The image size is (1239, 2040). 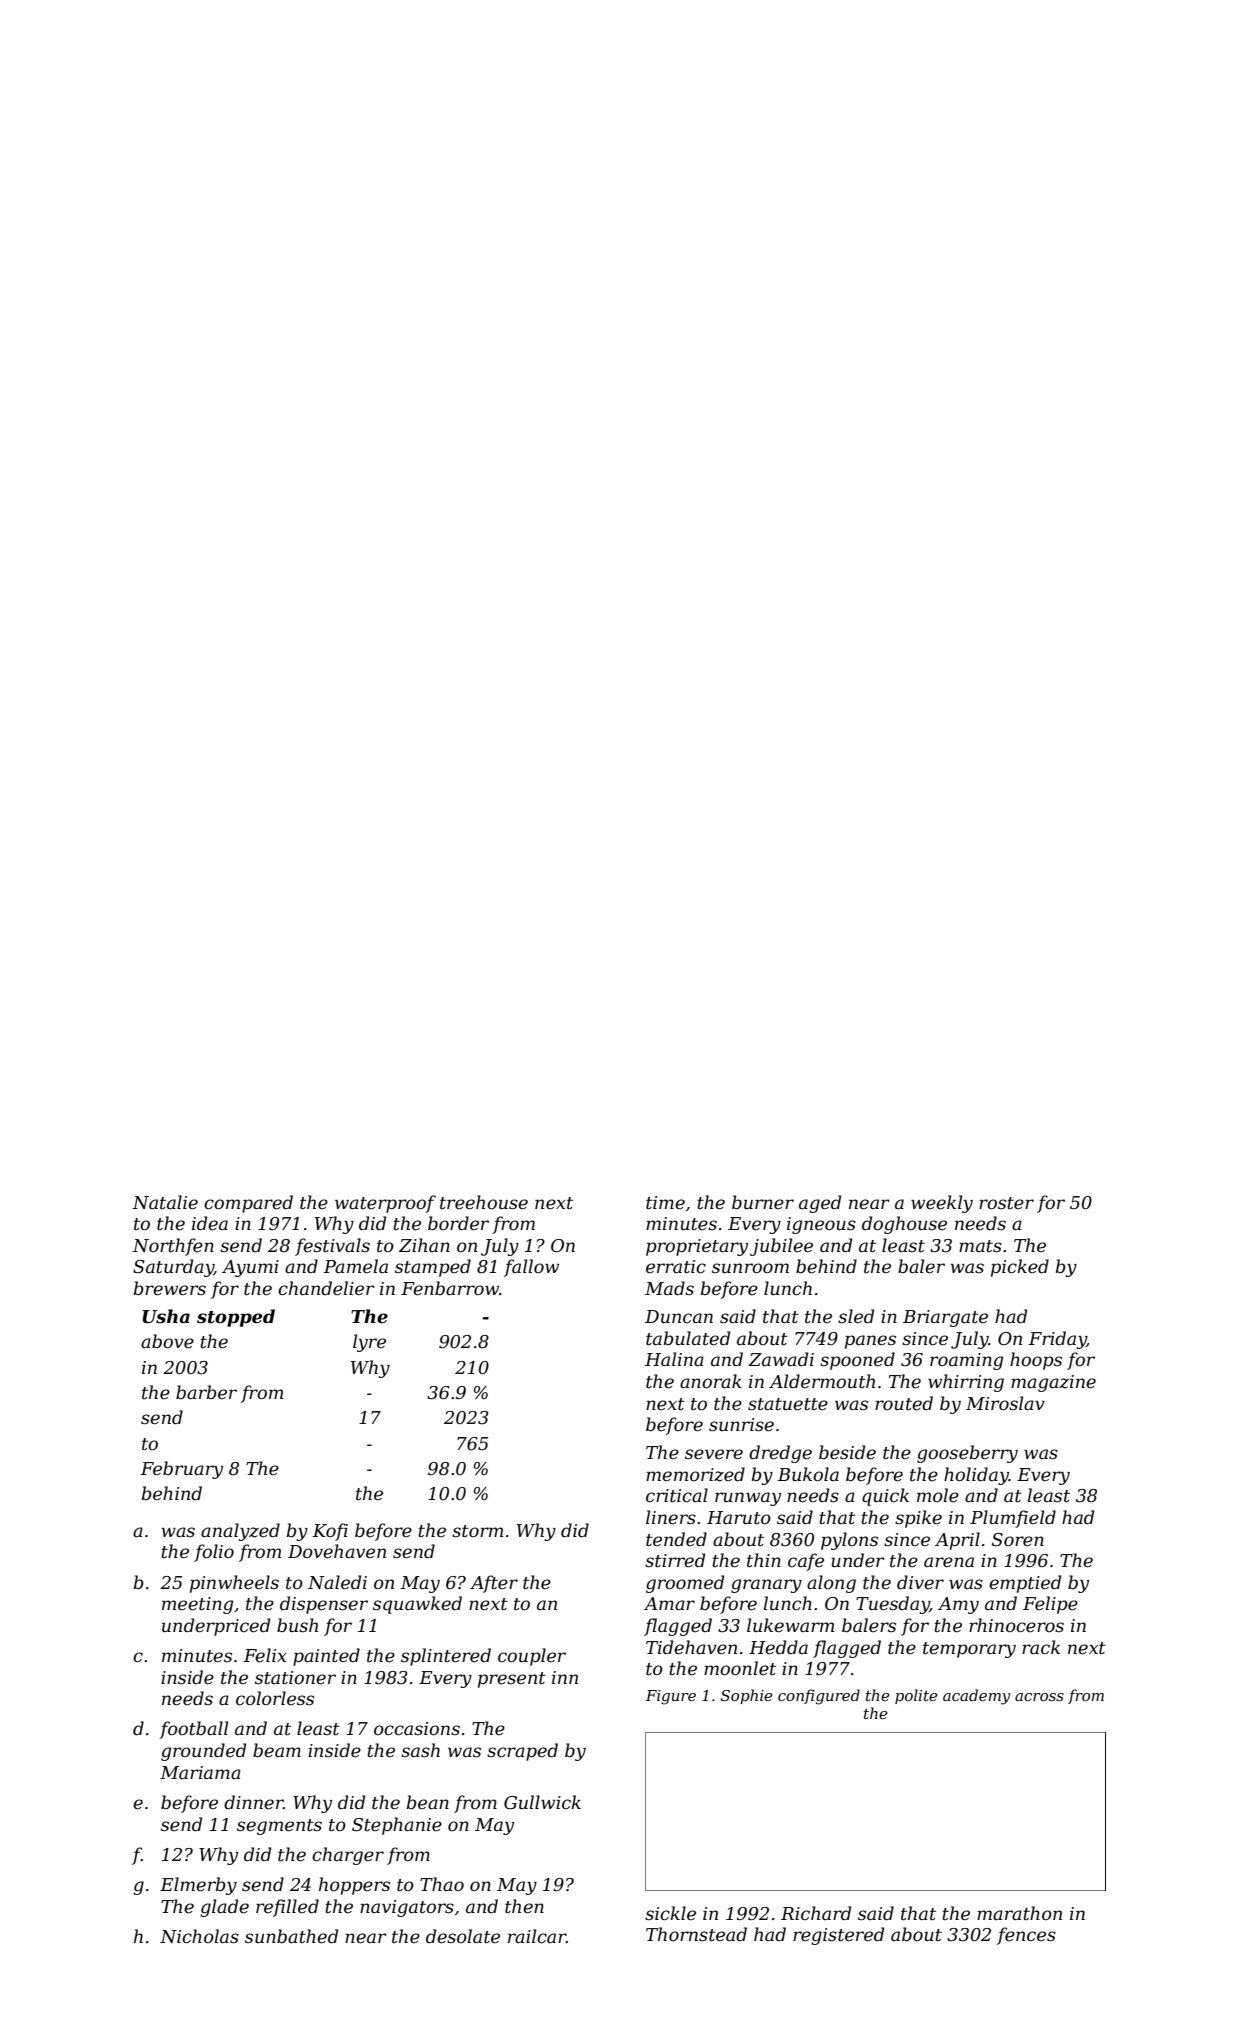 I want to click on rack, so click(x=1041, y=1647).
